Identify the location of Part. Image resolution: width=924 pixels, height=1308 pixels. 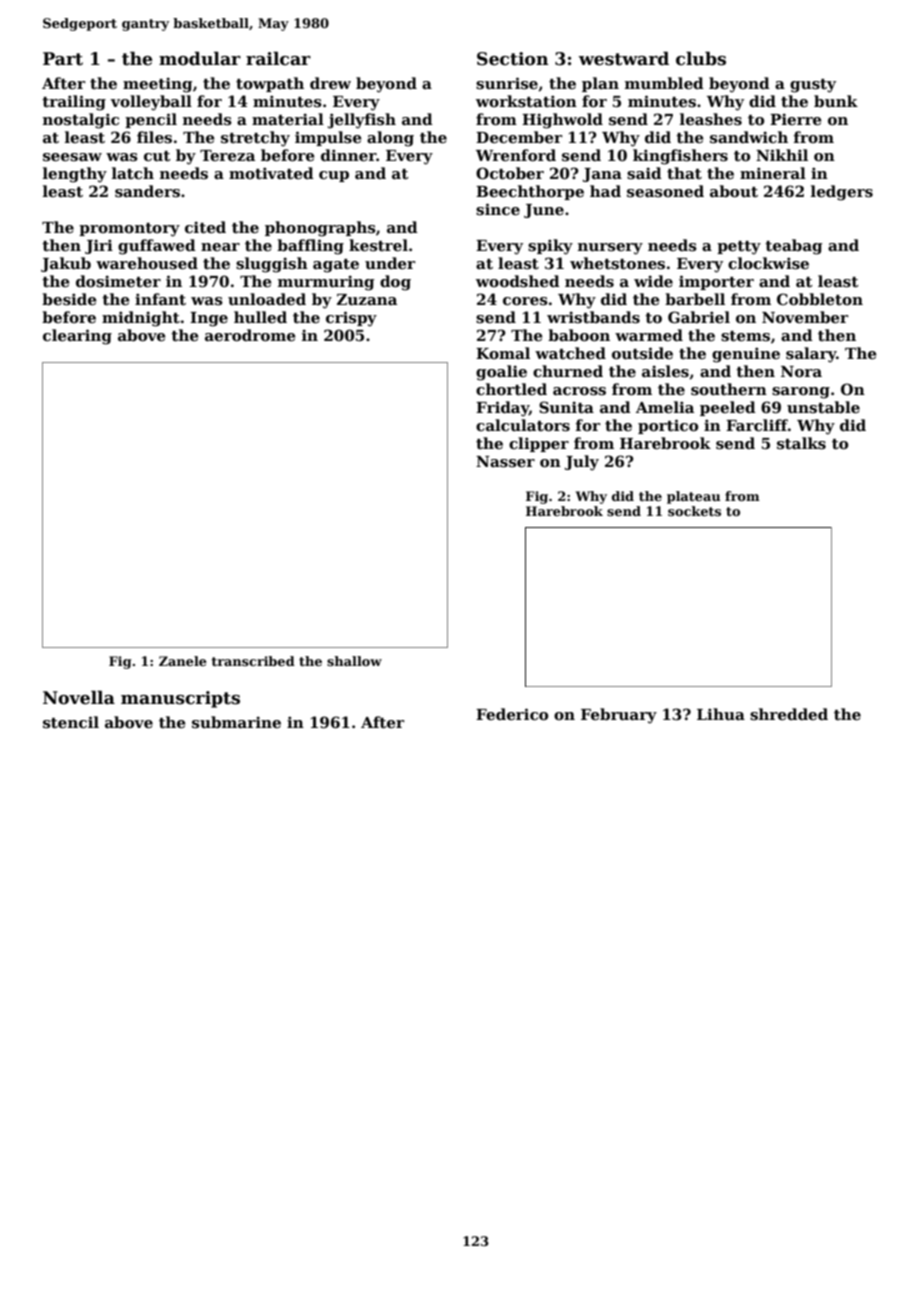
(63, 59).
